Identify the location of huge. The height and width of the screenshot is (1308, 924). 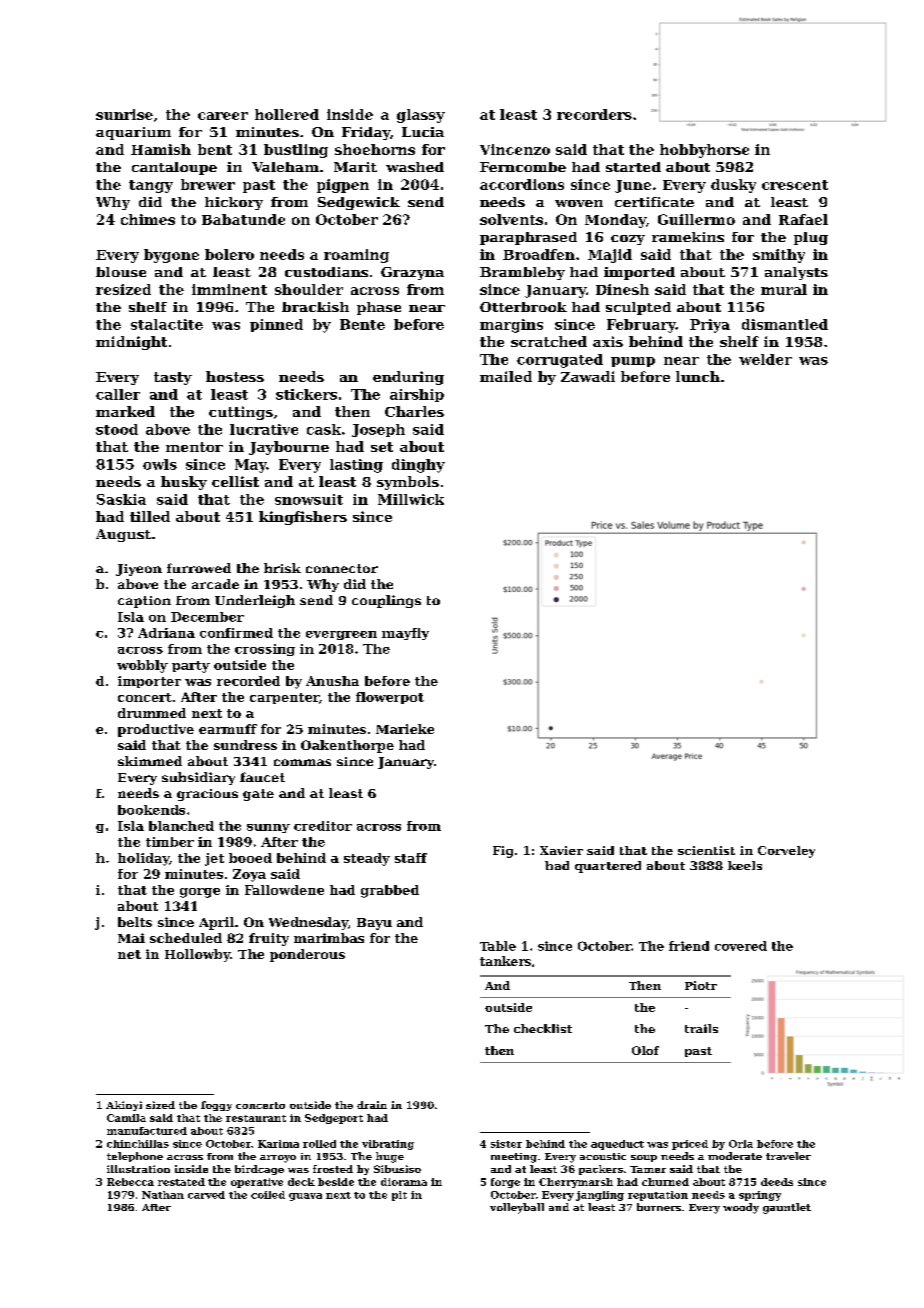
(390, 1157).
